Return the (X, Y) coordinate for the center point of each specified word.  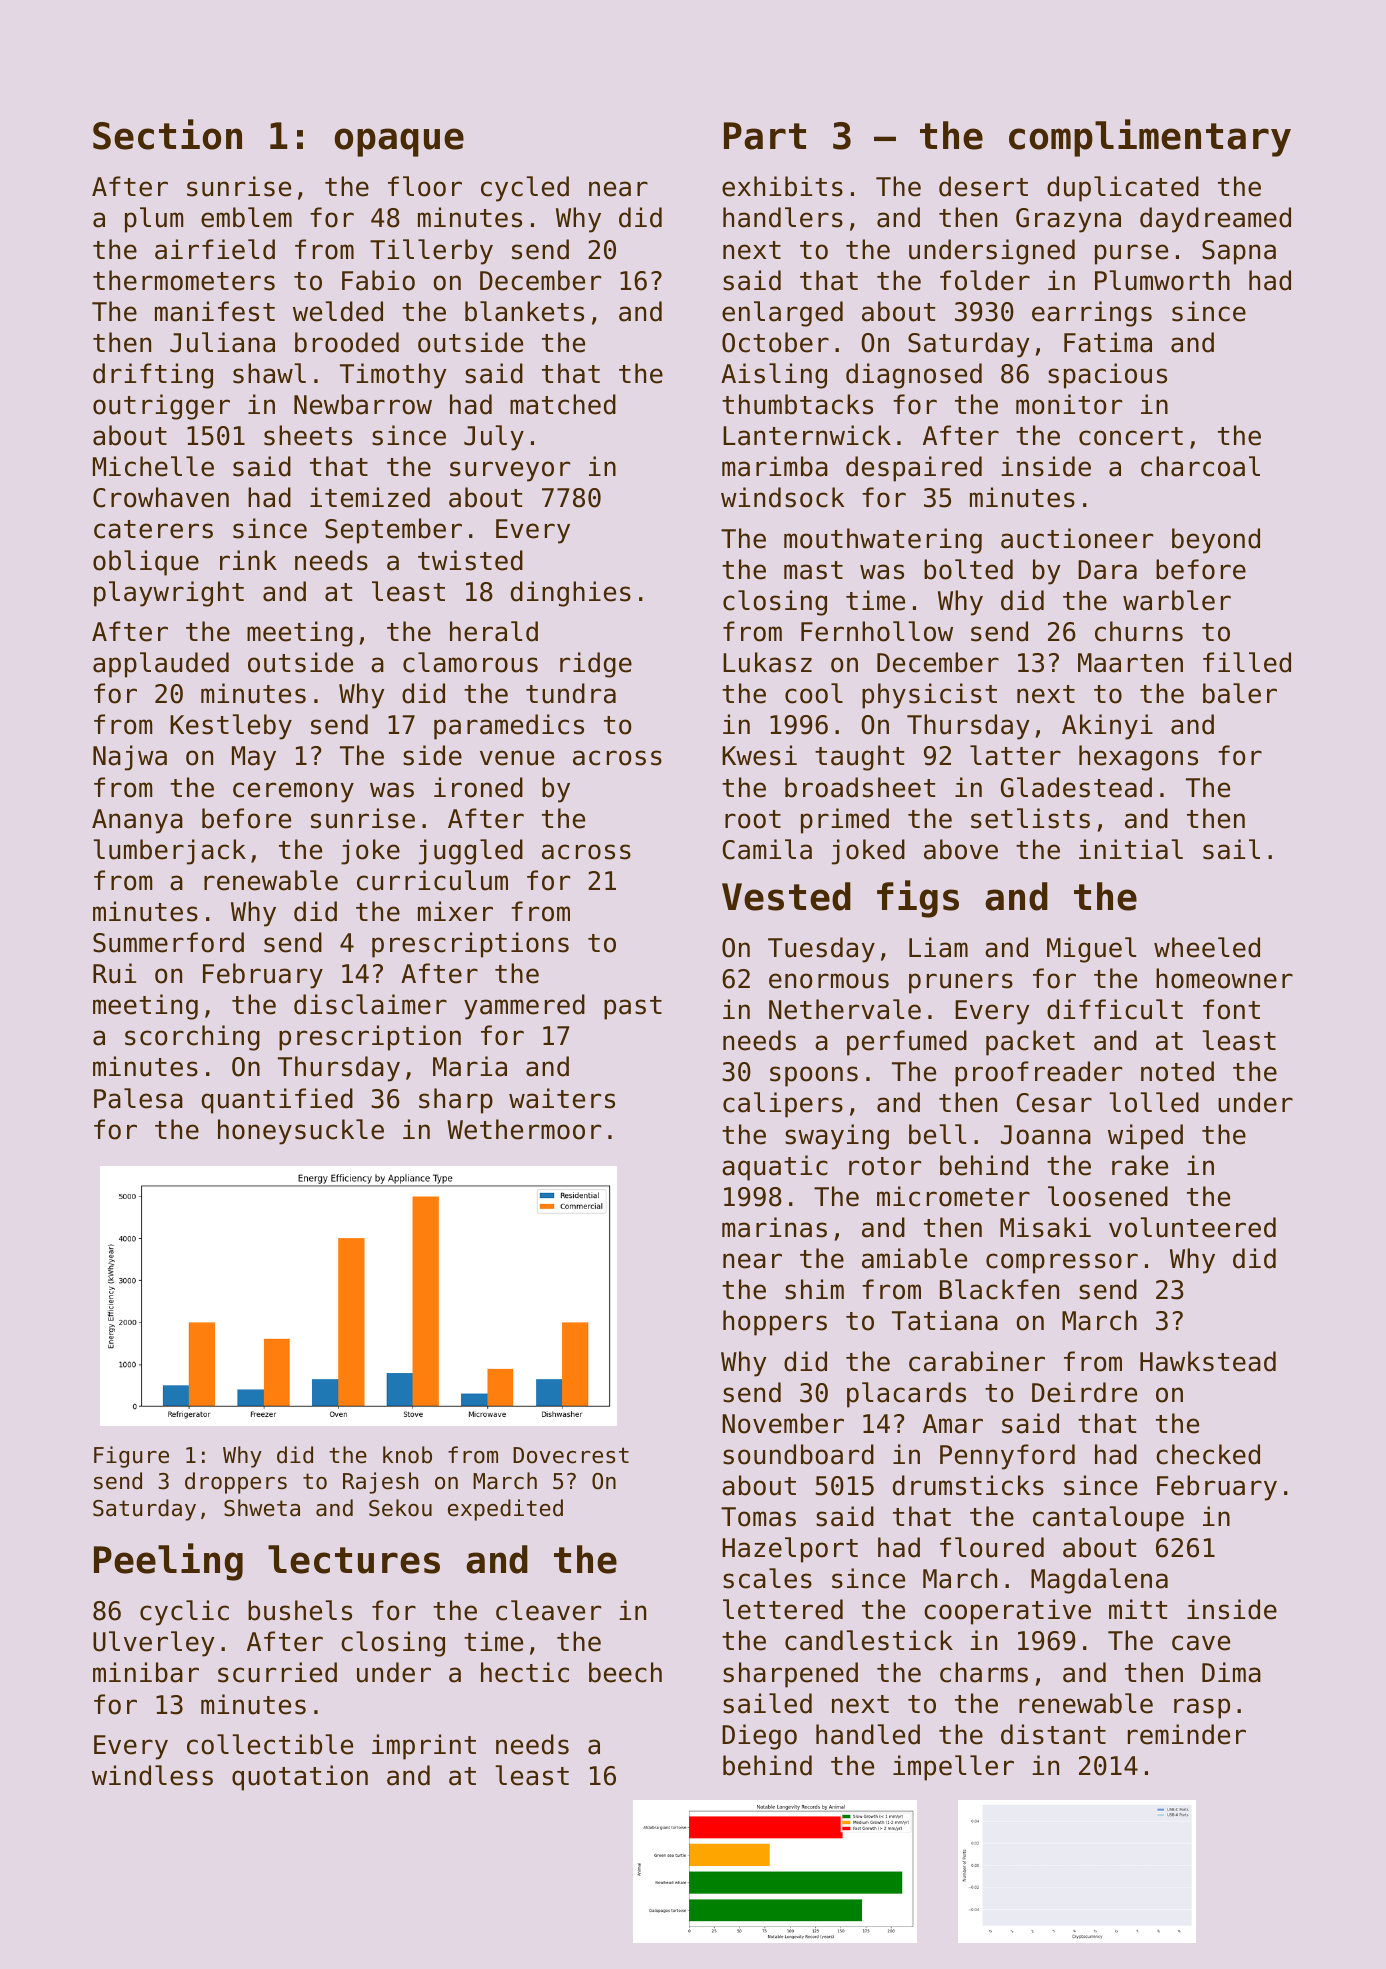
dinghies (571, 594)
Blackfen (999, 1289)
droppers (236, 1483)
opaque (399, 142)
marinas (774, 1227)
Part (765, 136)
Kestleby (231, 727)
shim (814, 1289)
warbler (1177, 600)
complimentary (1150, 138)
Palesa (138, 1098)
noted (1177, 1071)
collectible (270, 1744)
